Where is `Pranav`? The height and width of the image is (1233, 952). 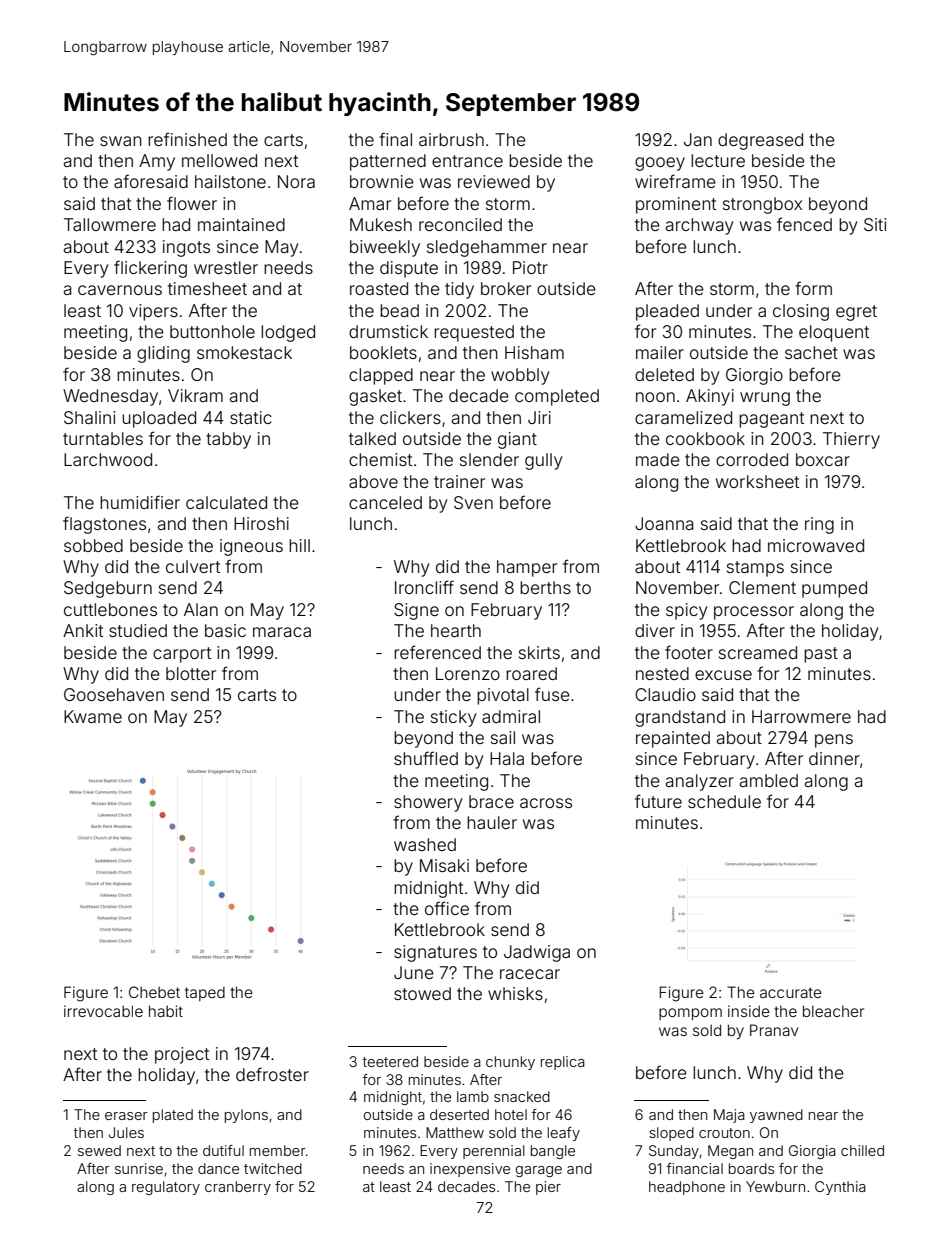 Pranav is located at coordinates (774, 1030).
